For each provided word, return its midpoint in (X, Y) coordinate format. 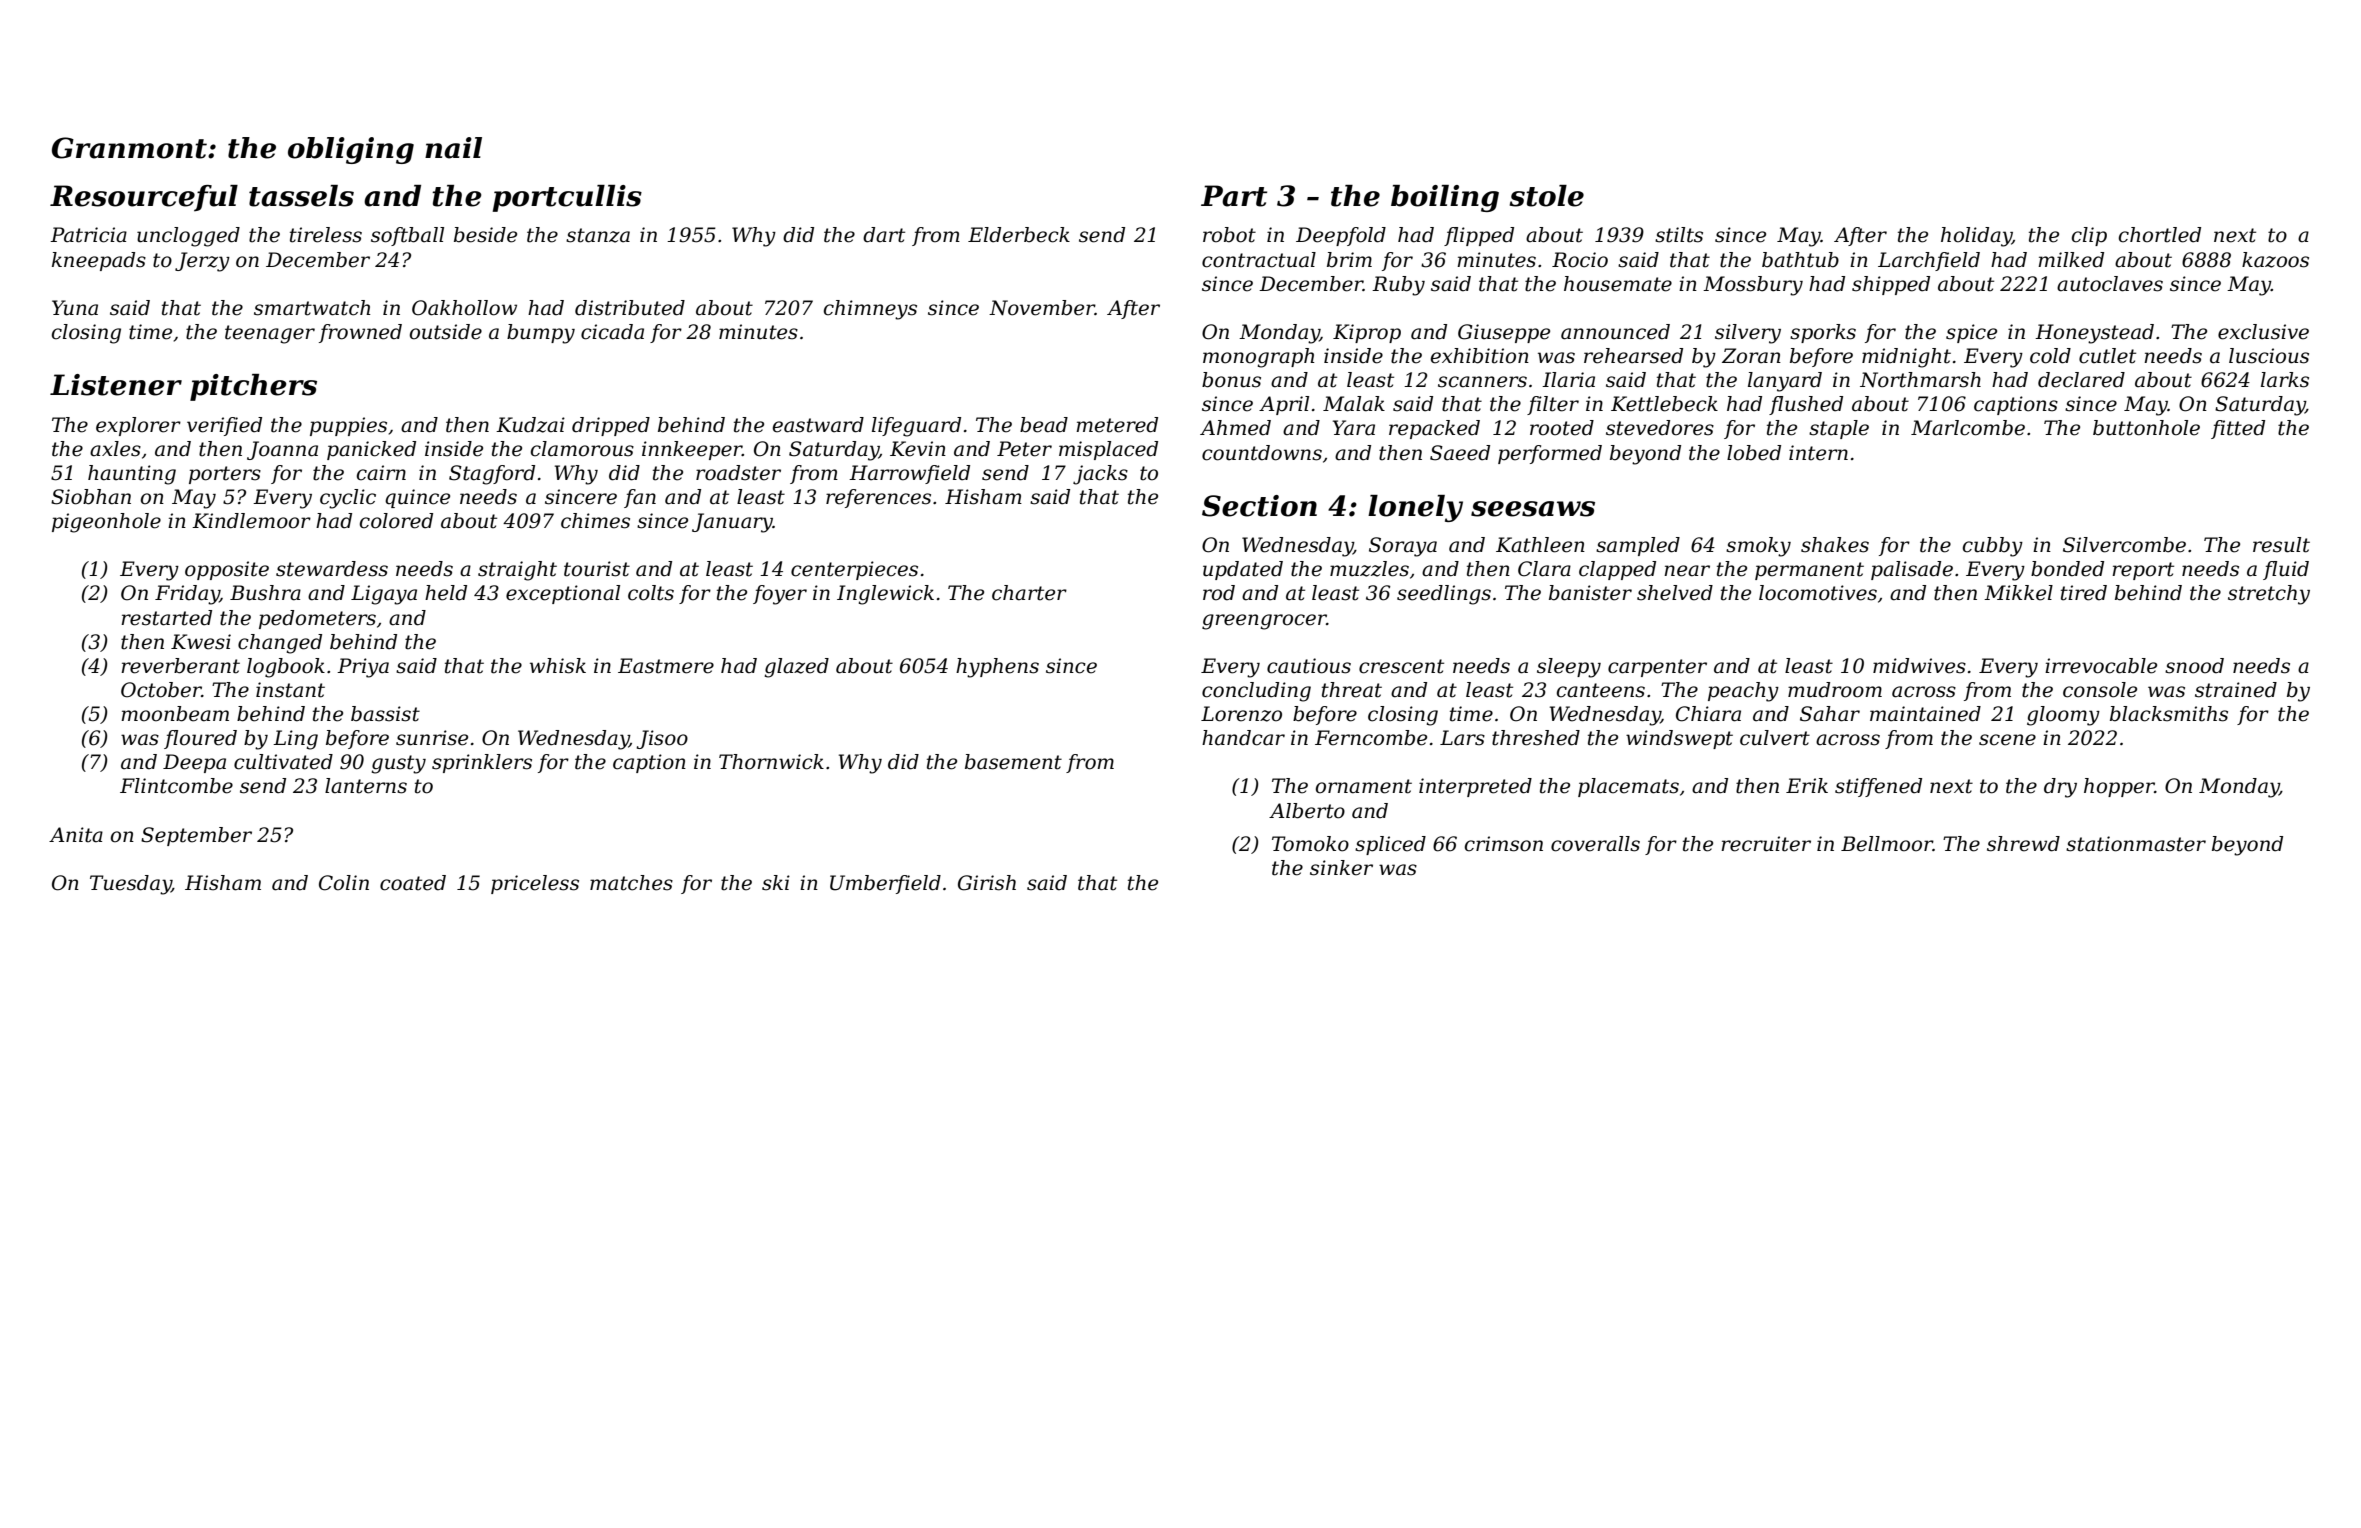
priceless (535, 884)
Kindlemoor (251, 521)
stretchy (2269, 595)
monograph (1259, 358)
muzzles (1369, 569)
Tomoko (1310, 844)
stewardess (332, 569)
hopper (2119, 787)
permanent (1809, 571)
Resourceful (144, 198)
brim (1349, 260)
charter (1029, 593)
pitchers (253, 387)
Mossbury (1753, 286)
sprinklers (482, 763)
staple (1839, 429)
